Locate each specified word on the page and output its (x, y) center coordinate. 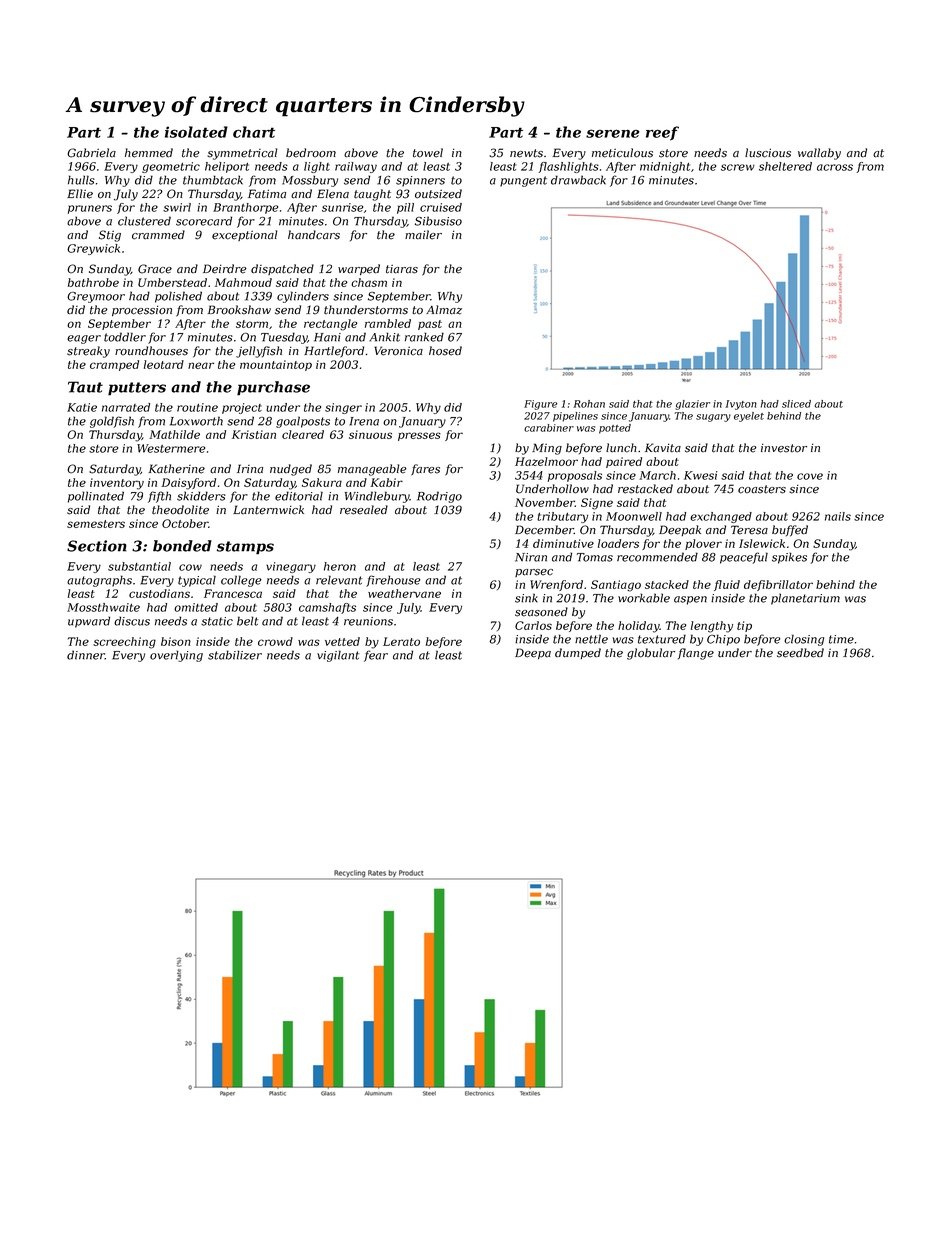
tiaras (402, 269)
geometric (171, 167)
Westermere (171, 448)
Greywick (93, 249)
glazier (692, 405)
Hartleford (334, 351)
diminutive (563, 543)
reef (662, 133)
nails (838, 516)
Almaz (444, 310)
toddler (125, 337)
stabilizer (235, 655)
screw (738, 167)
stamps (245, 548)
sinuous (370, 434)
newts (526, 153)
